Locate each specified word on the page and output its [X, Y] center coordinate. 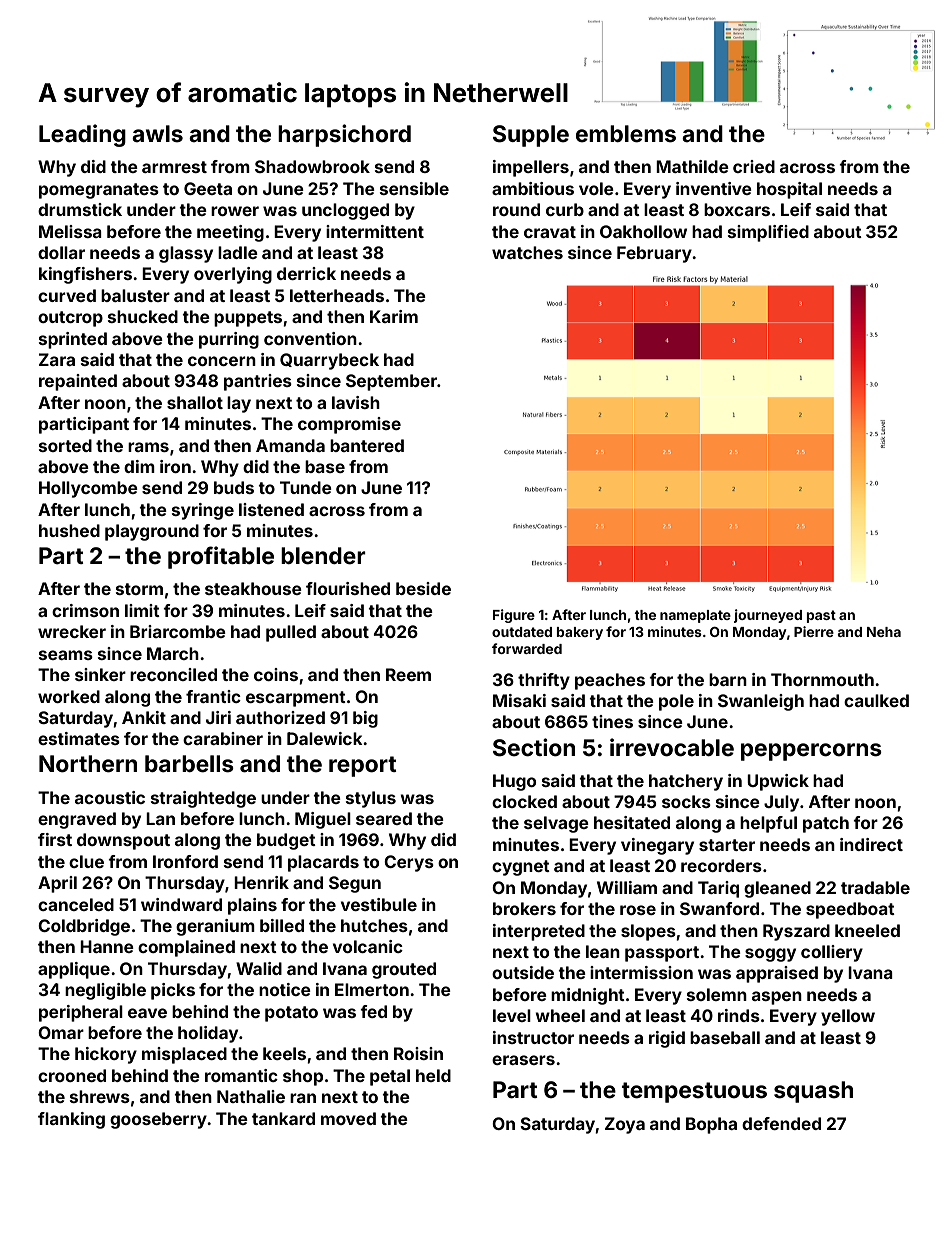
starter [727, 845]
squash [813, 1092]
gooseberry [158, 1120]
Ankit [144, 717]
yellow [848, 1017]
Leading [82, 135]
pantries [258, 382]
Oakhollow [643, 231]
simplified [768, 233]
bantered [367, 445]
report [363, 766]
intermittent [375, 231]
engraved [77, 820]
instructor [533, 1037]
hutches [374, 925]
